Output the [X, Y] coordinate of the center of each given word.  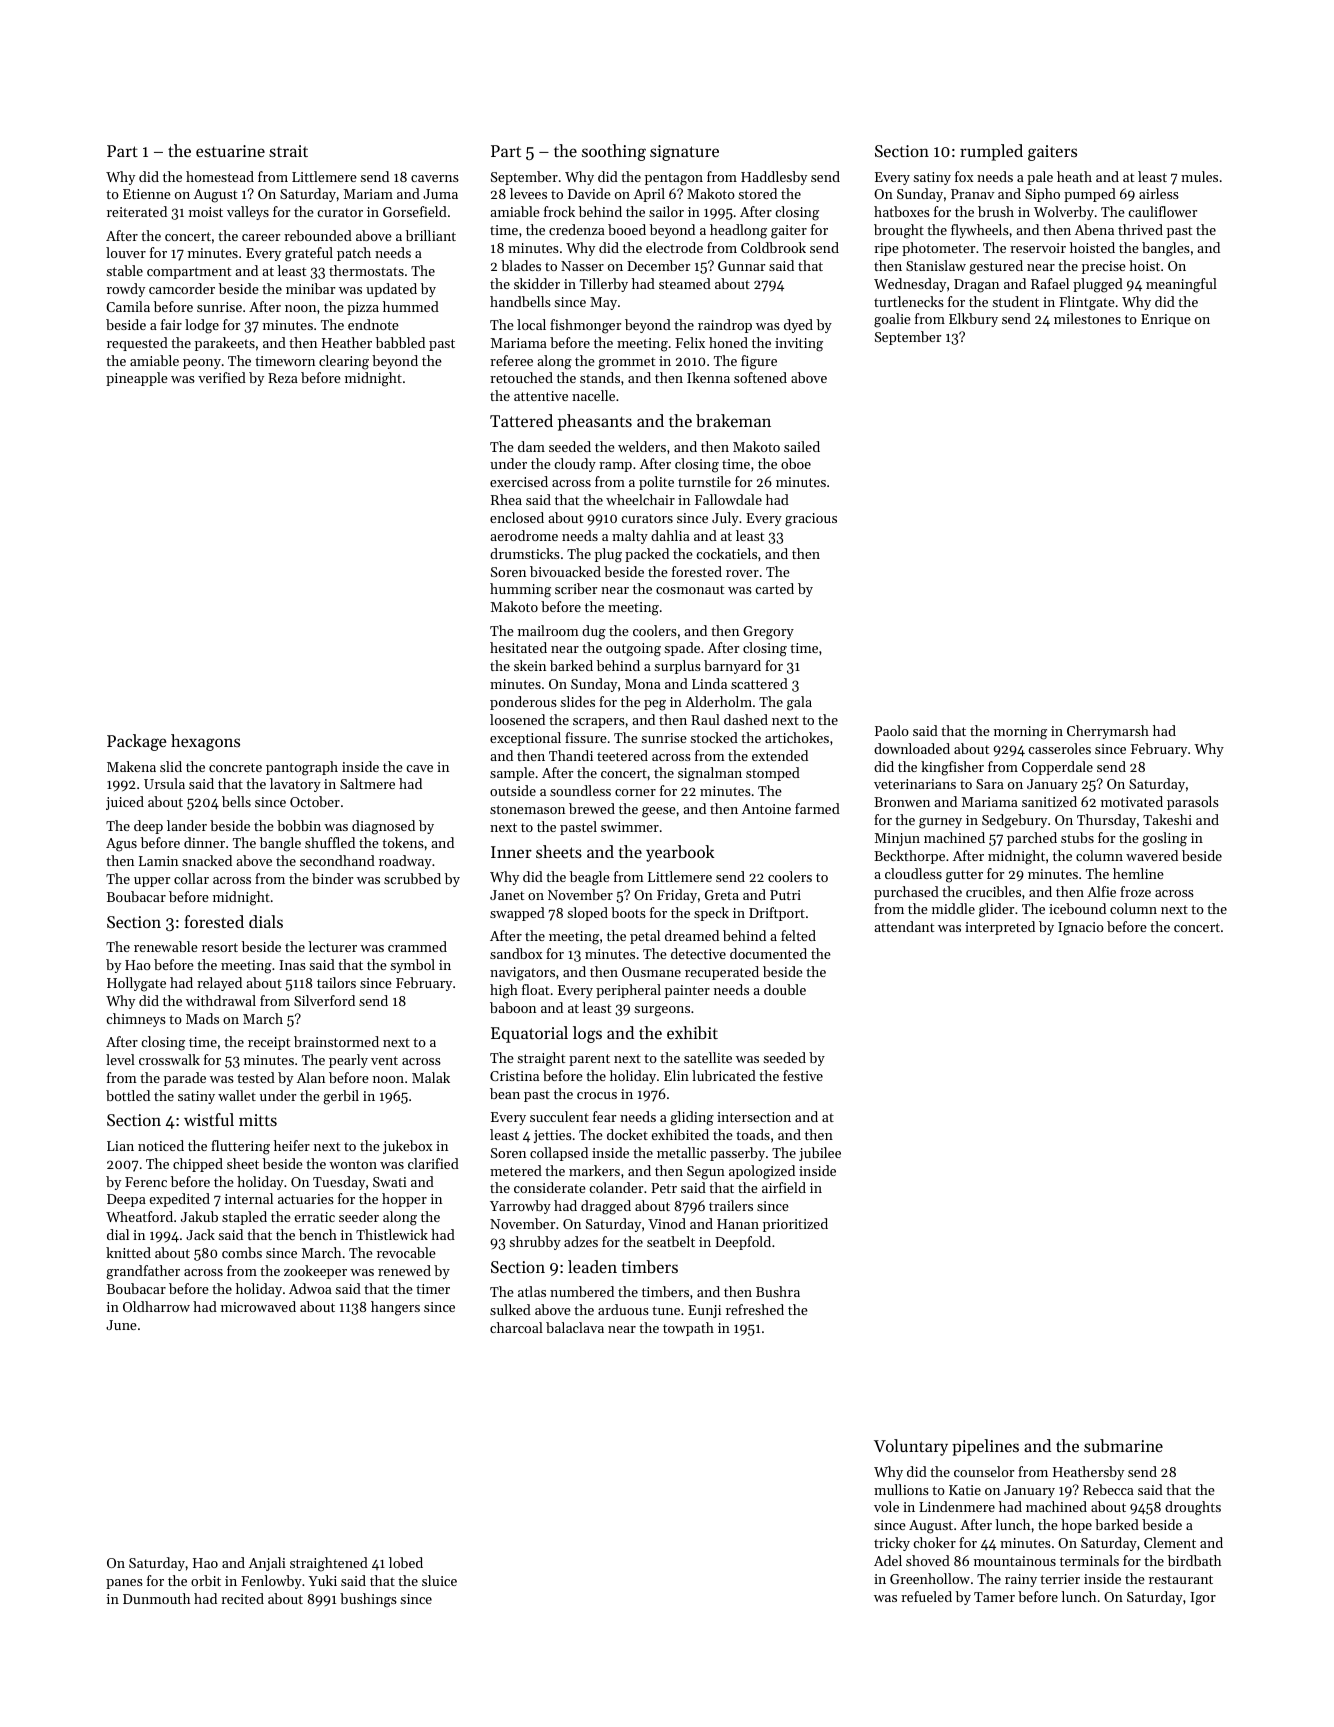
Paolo [892, 730]
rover [742, 573]
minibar [310, 288]
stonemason [527, 809]
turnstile [704, 481]
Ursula [164, 783]
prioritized [795, 1225]
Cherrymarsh [1108, 732]
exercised [519, 481]
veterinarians [915, 784]
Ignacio [1081, 929]
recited [242, 1598]
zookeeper [315, 1272]
